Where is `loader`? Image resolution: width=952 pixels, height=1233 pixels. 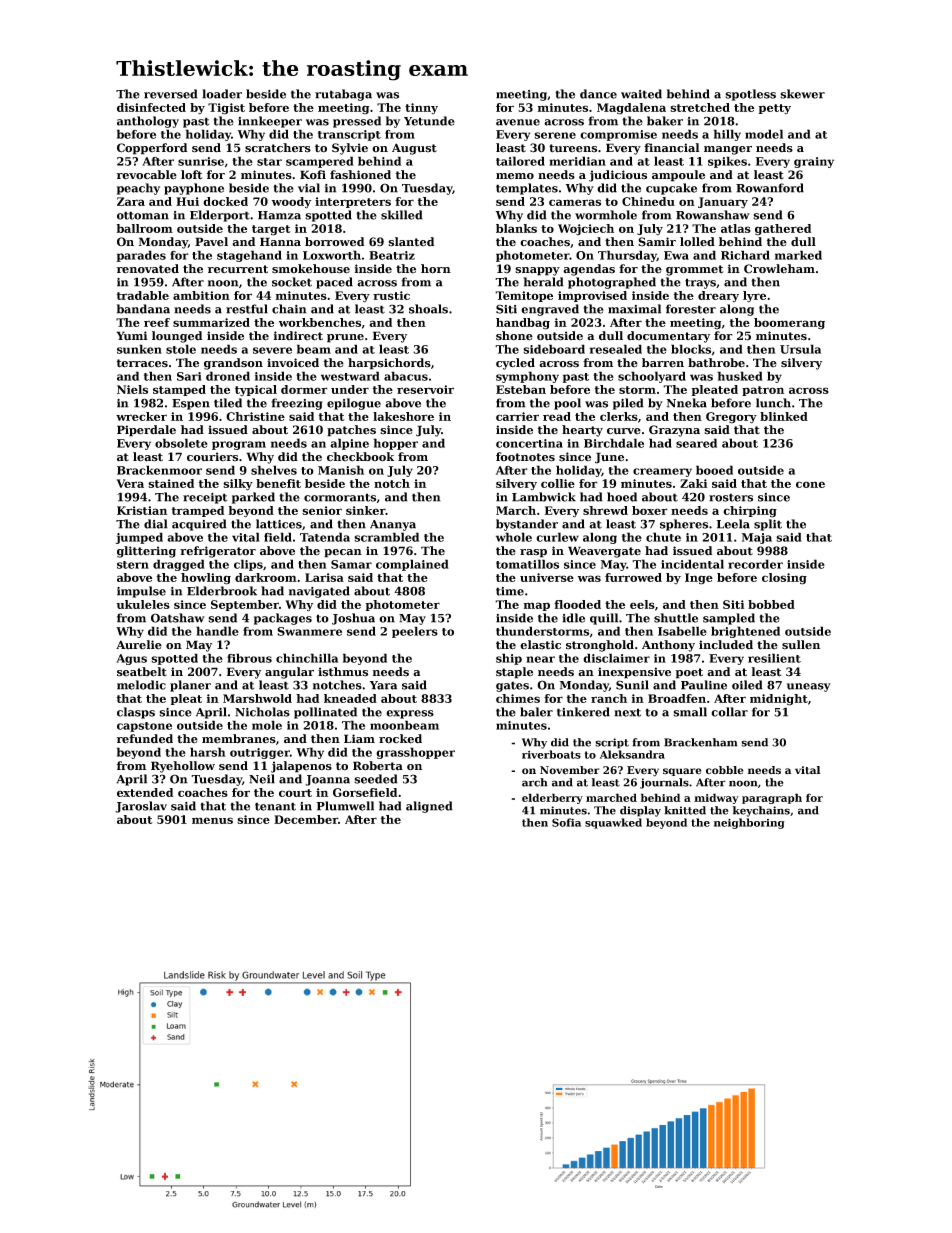
loader is located at coordinates (222, 94).
